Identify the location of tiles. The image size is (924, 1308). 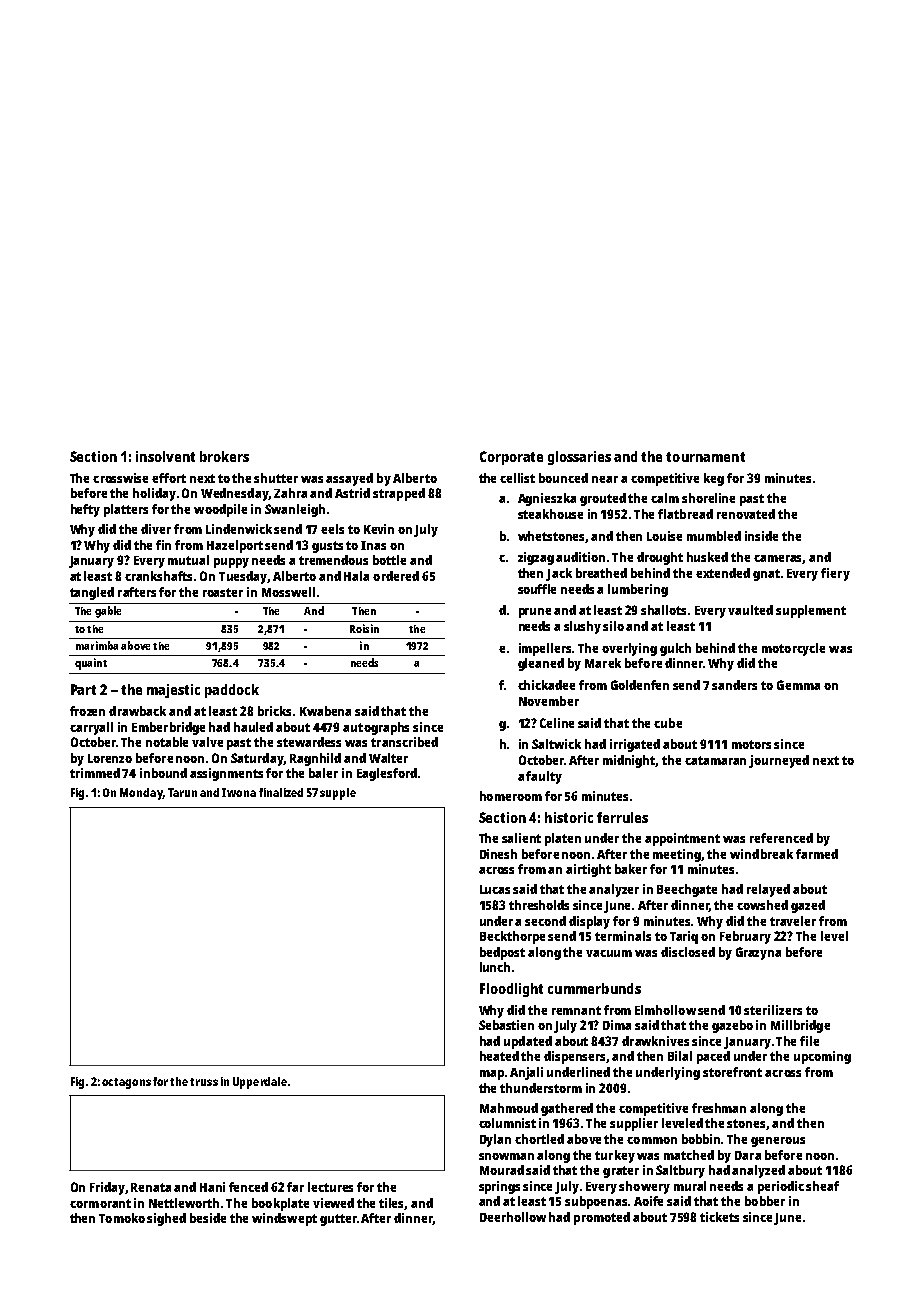
(392, 1204).
